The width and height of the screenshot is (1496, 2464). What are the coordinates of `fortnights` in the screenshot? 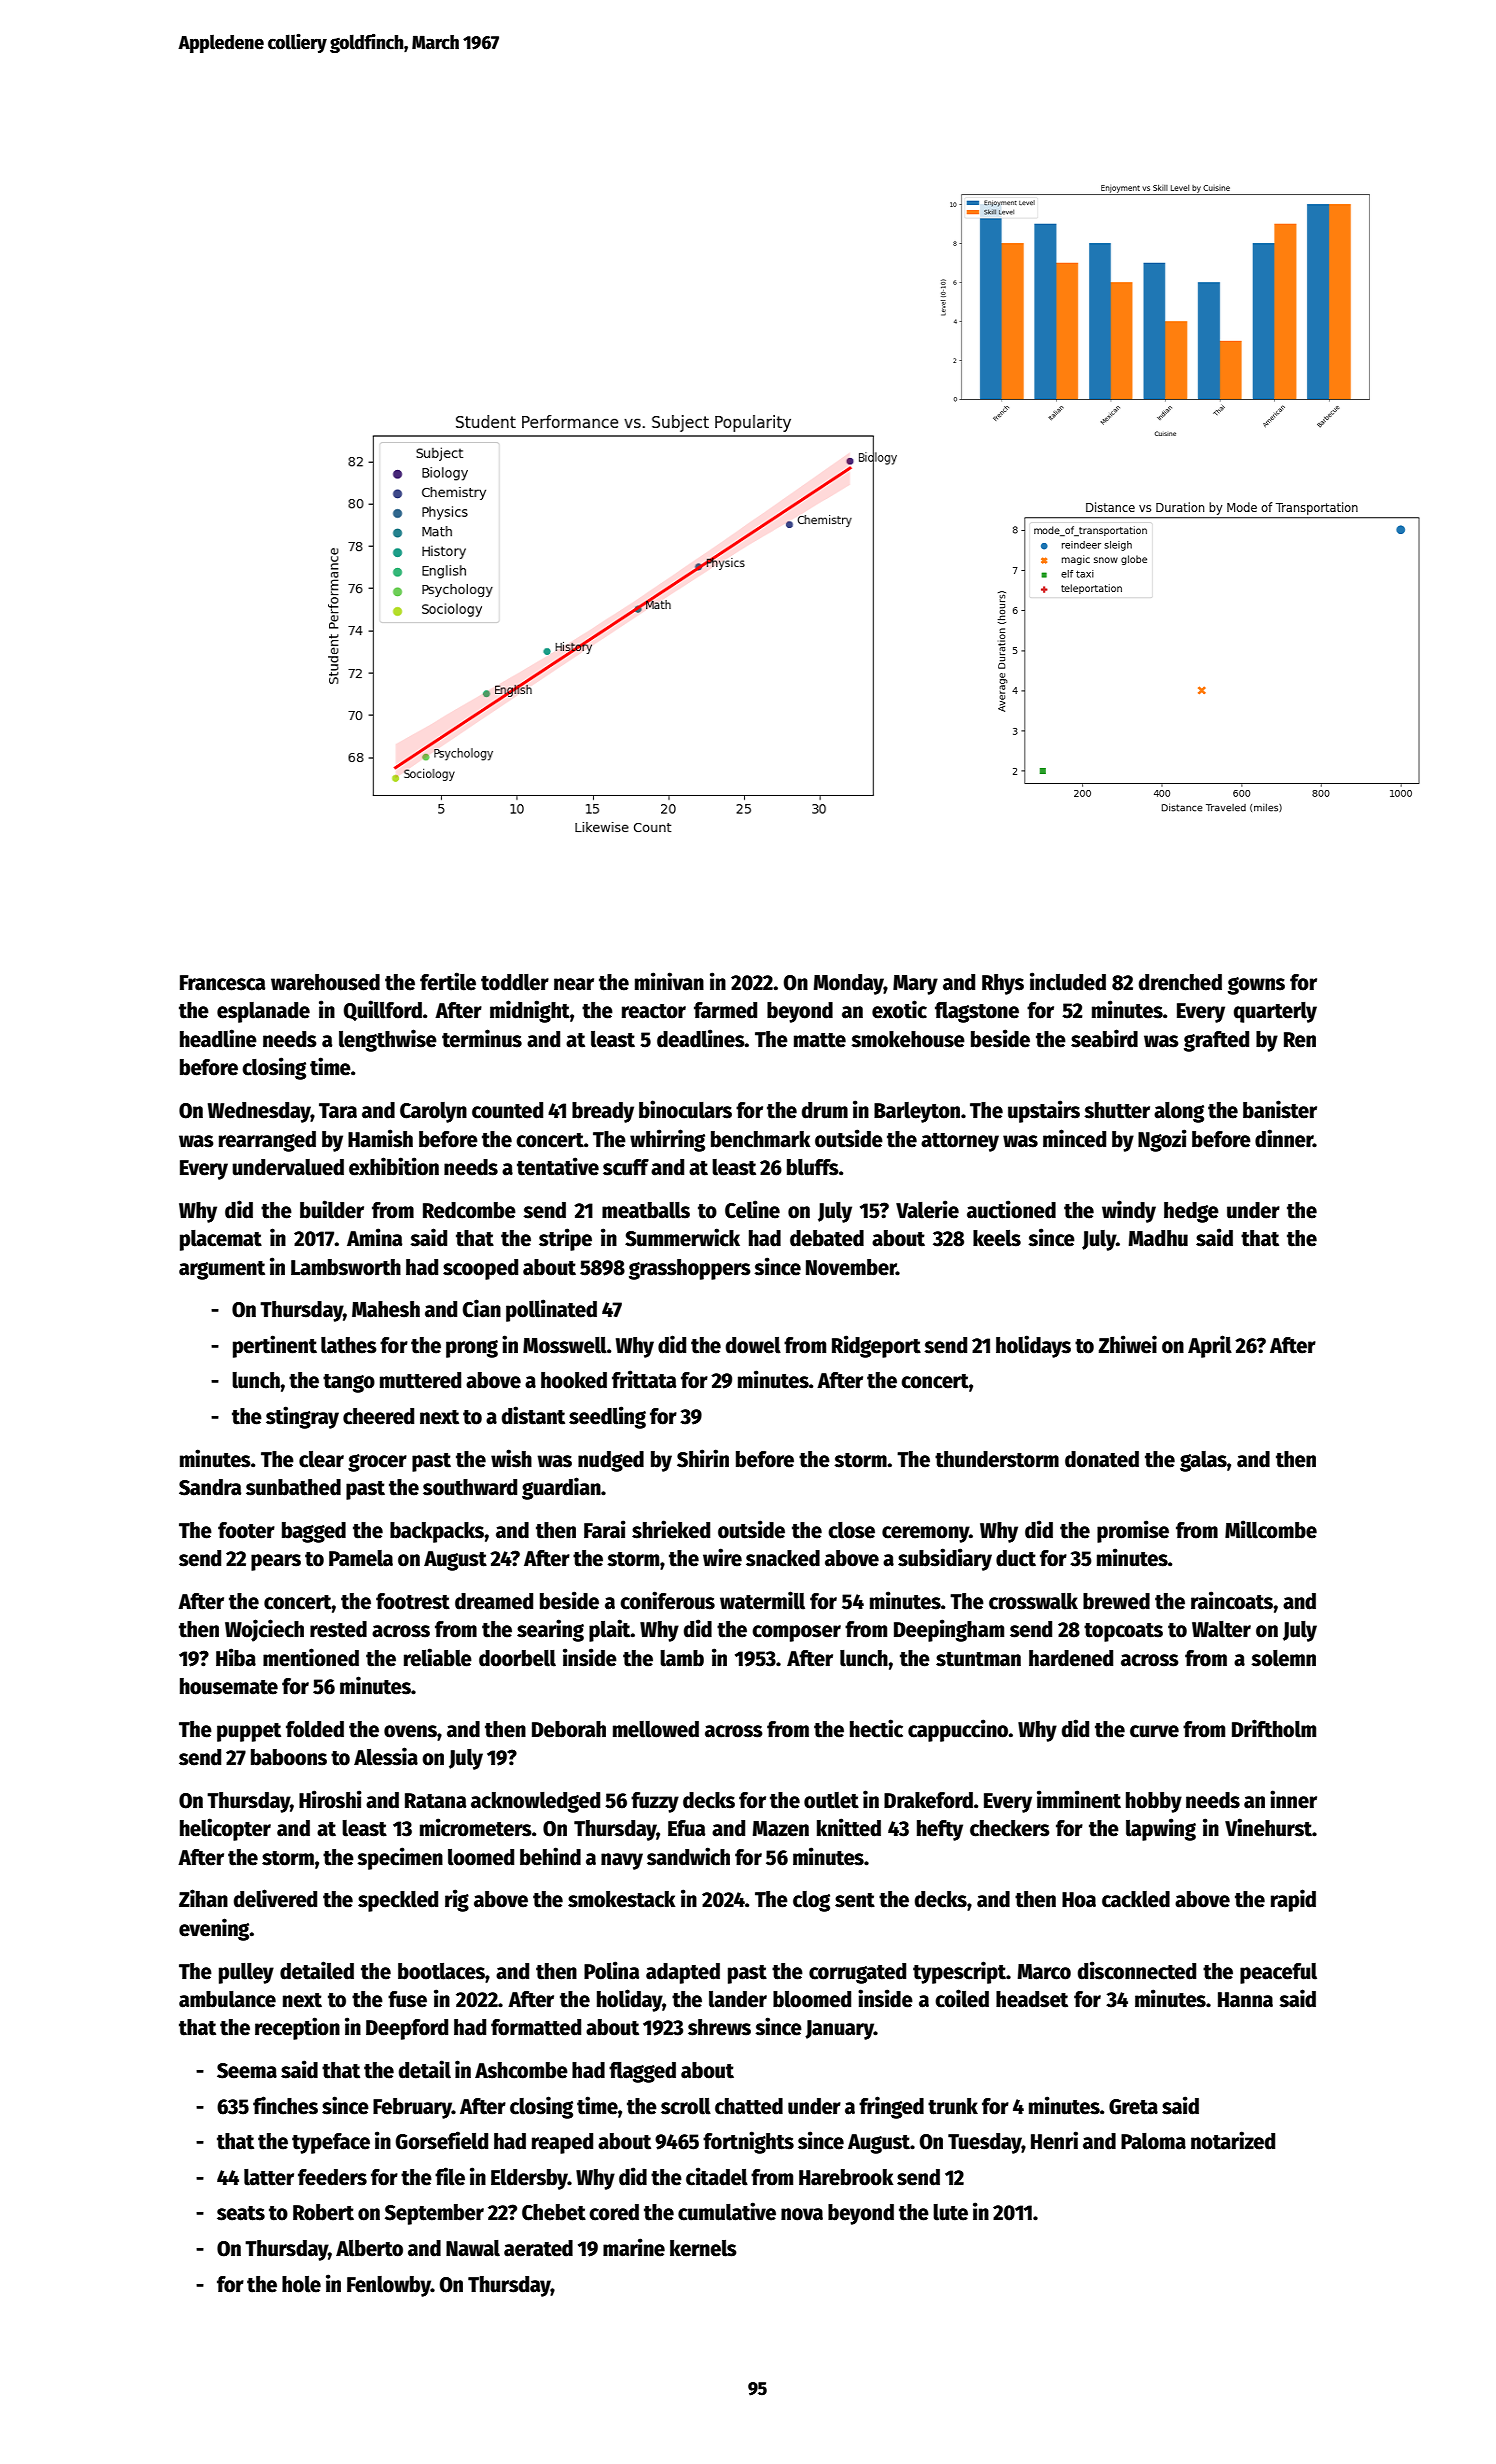 It's located at (748, 2142).
